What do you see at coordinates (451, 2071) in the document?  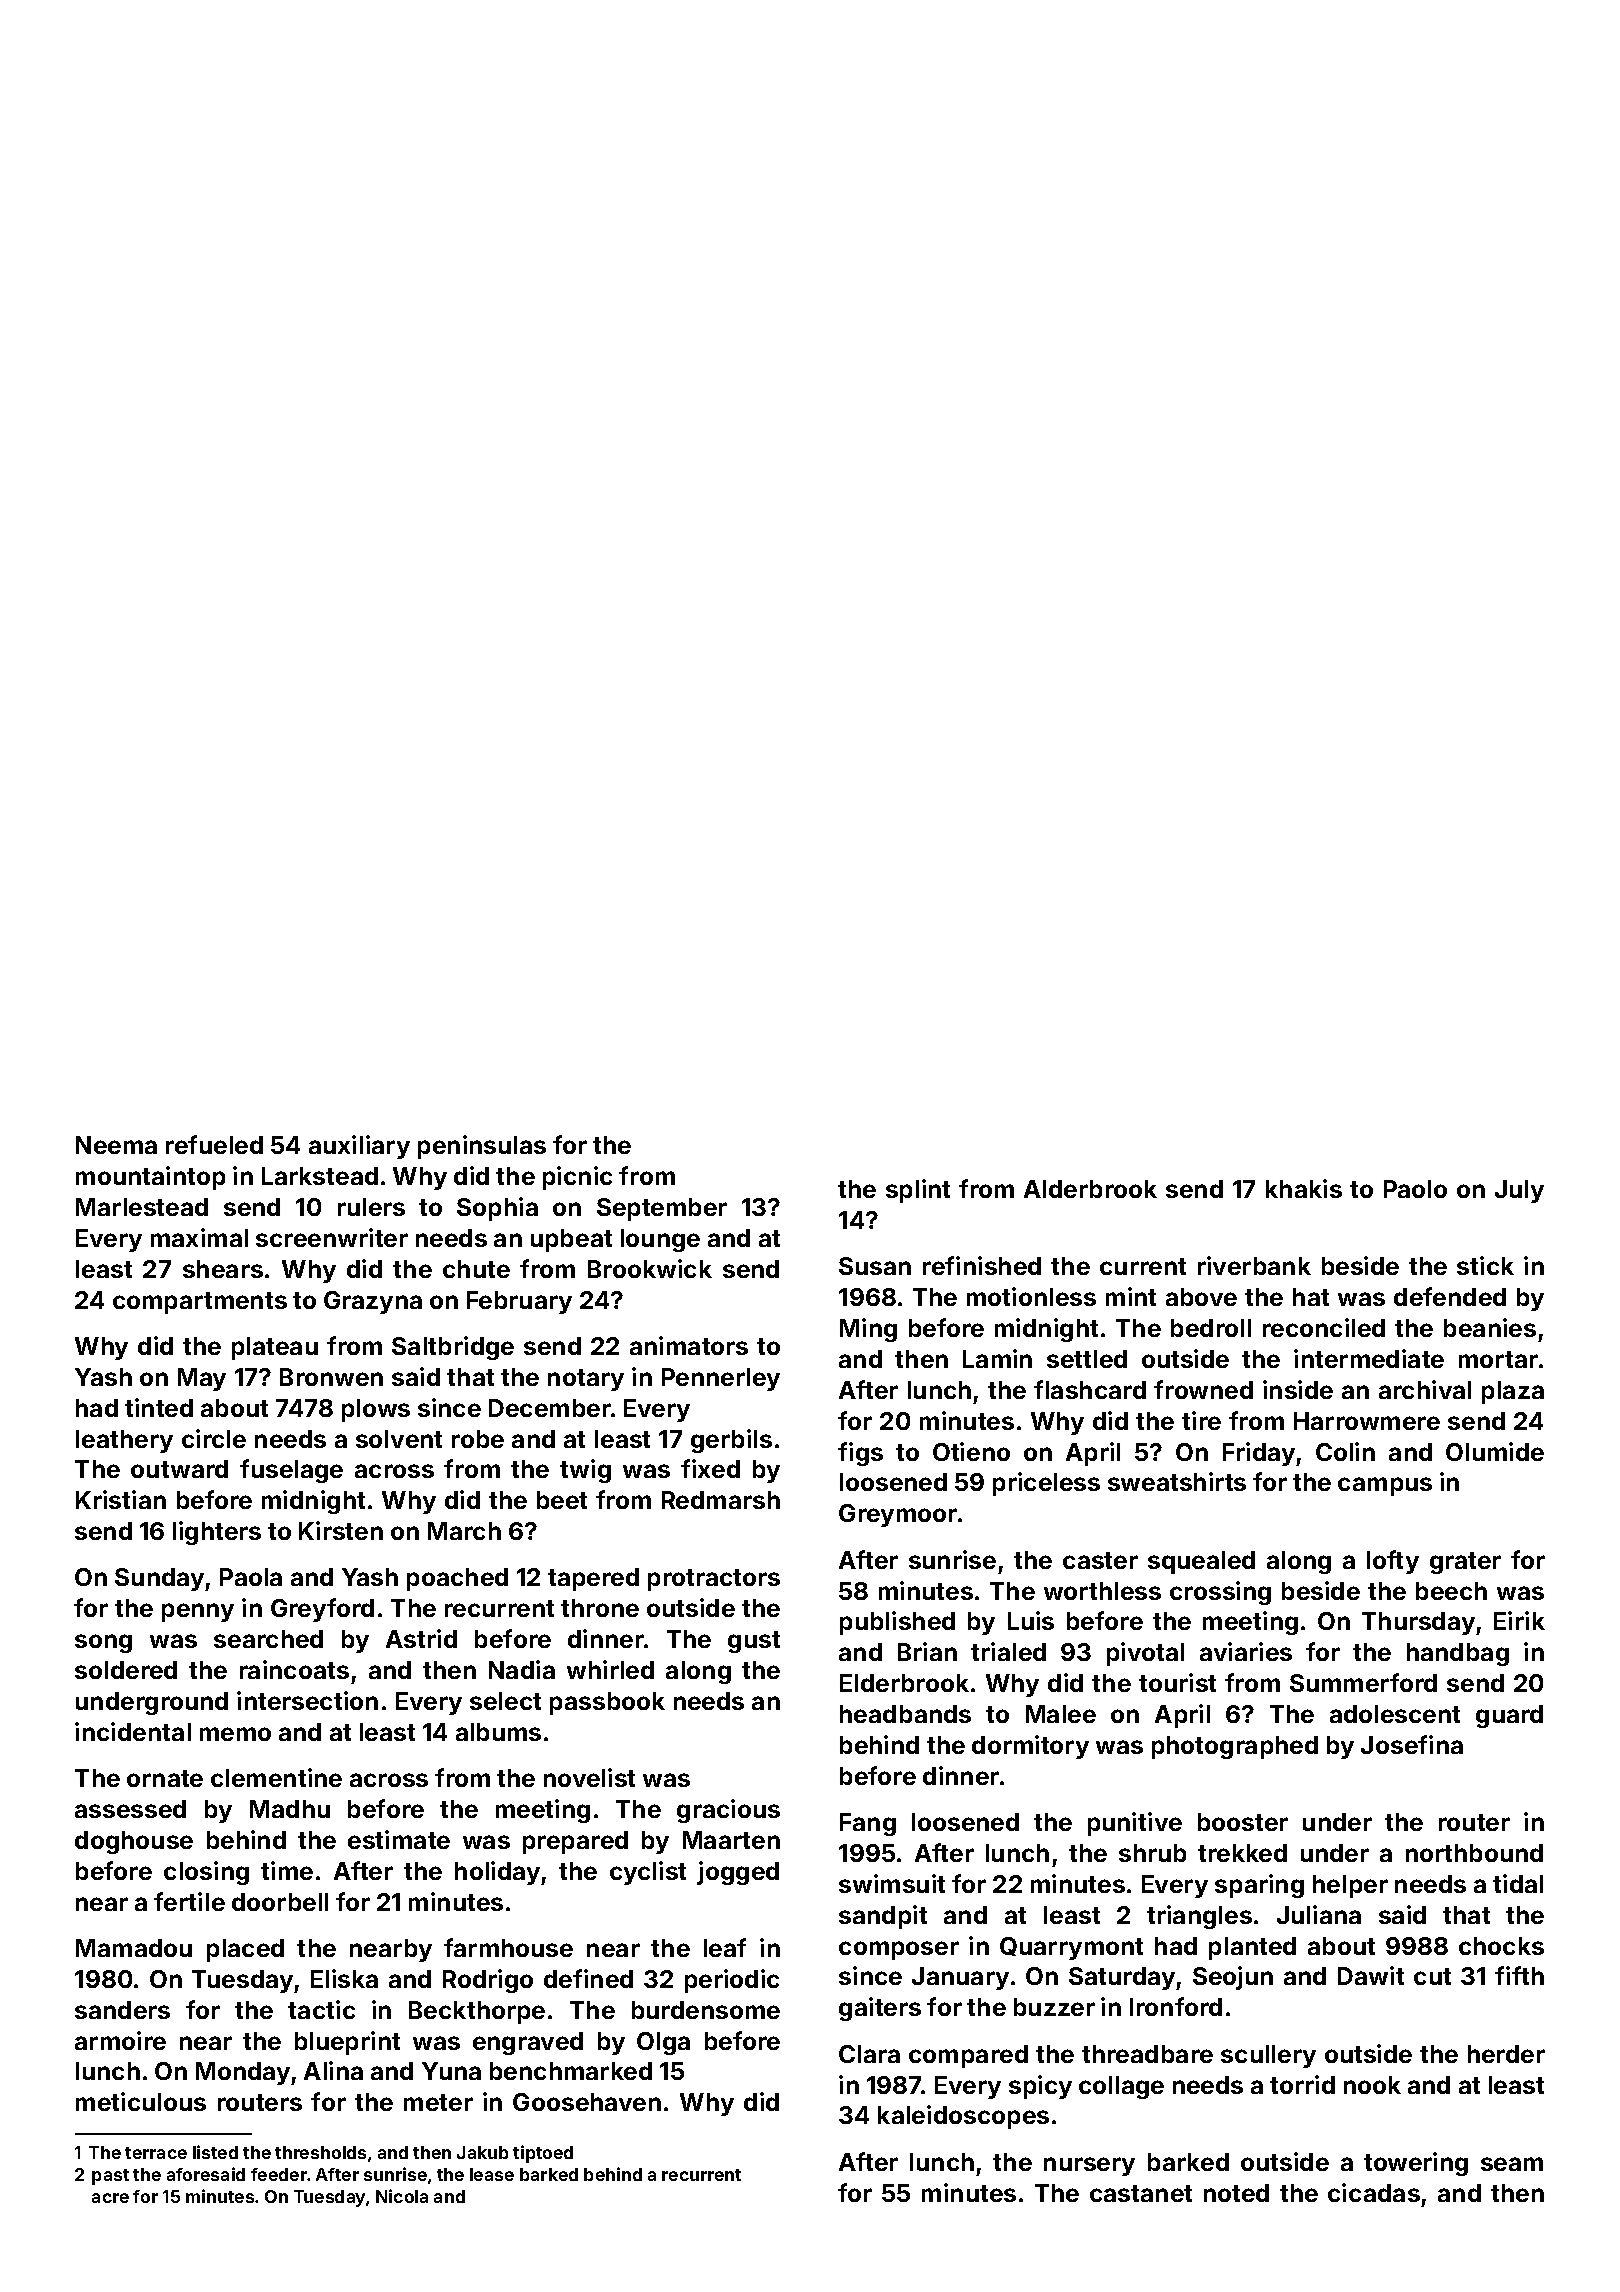 I see `Yuna` at bounding box center [451, 2071].
